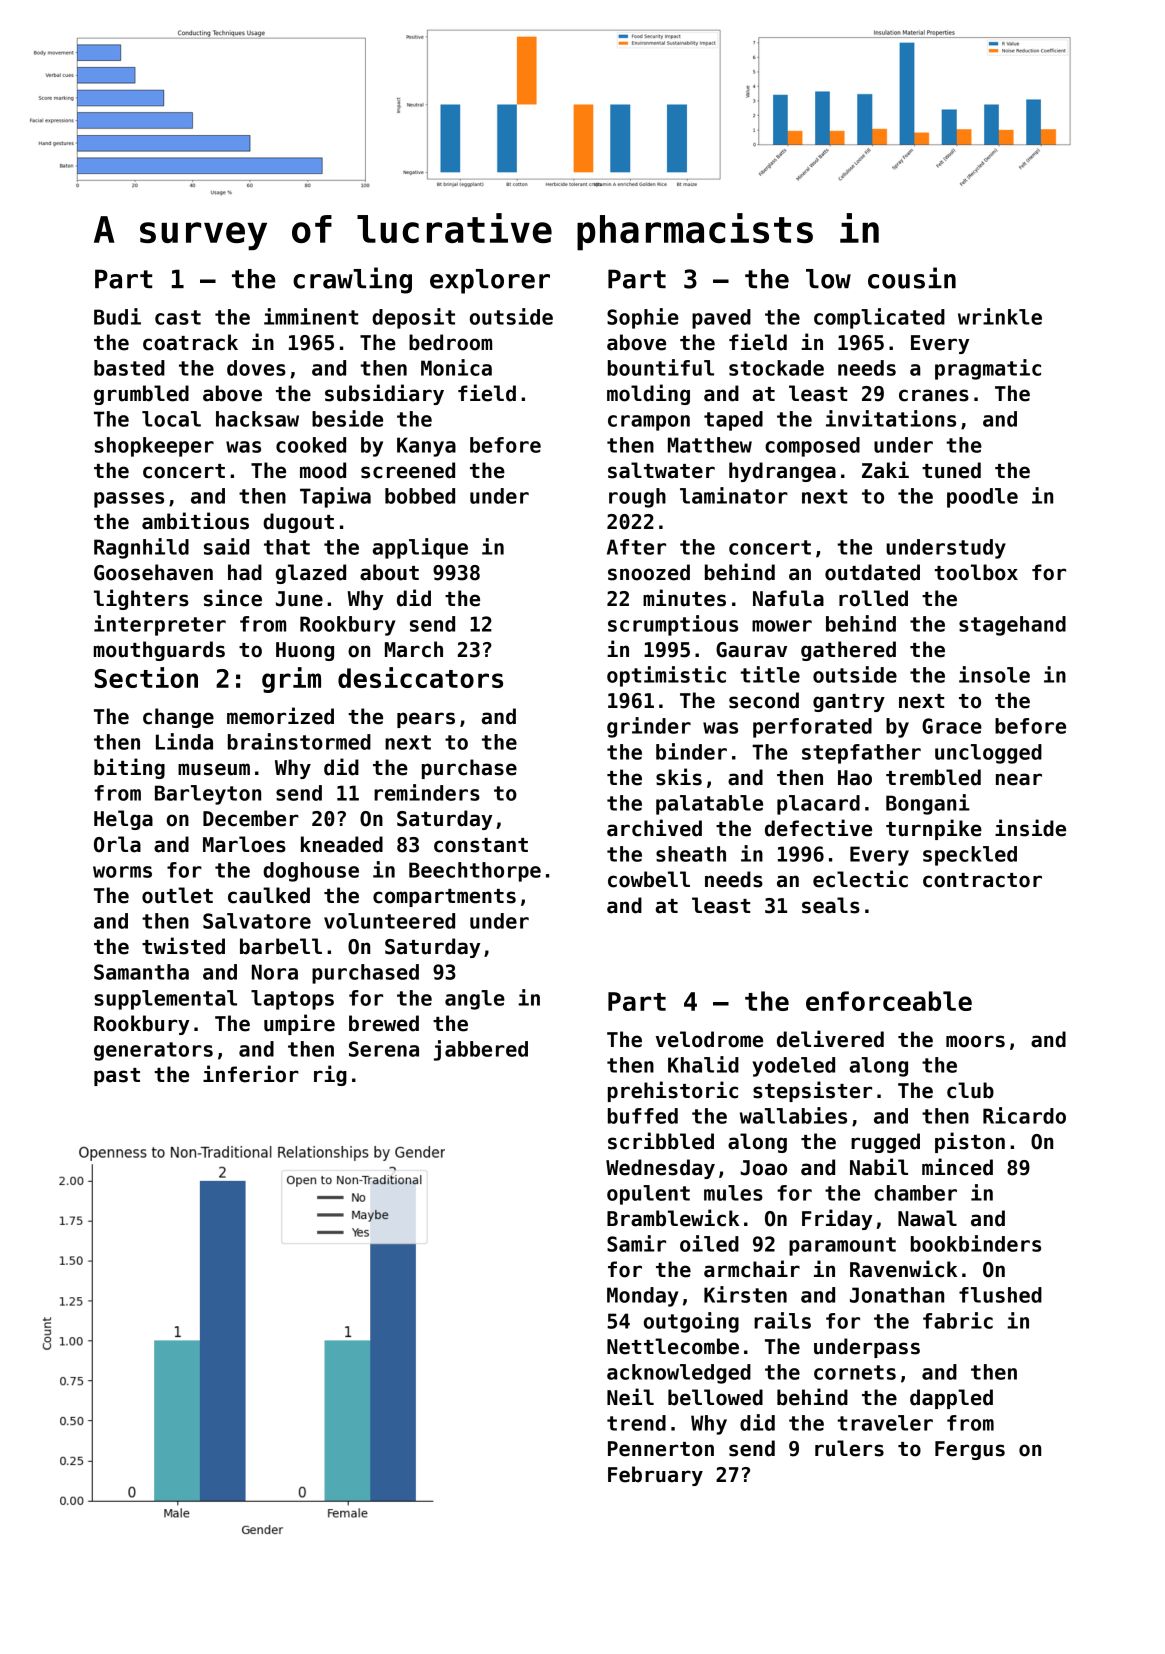 The image size is (1165, 1654). What do you see at coordinates (257, 921) in the image?
I see `Salvatore` at bounding box center [257, 921].
